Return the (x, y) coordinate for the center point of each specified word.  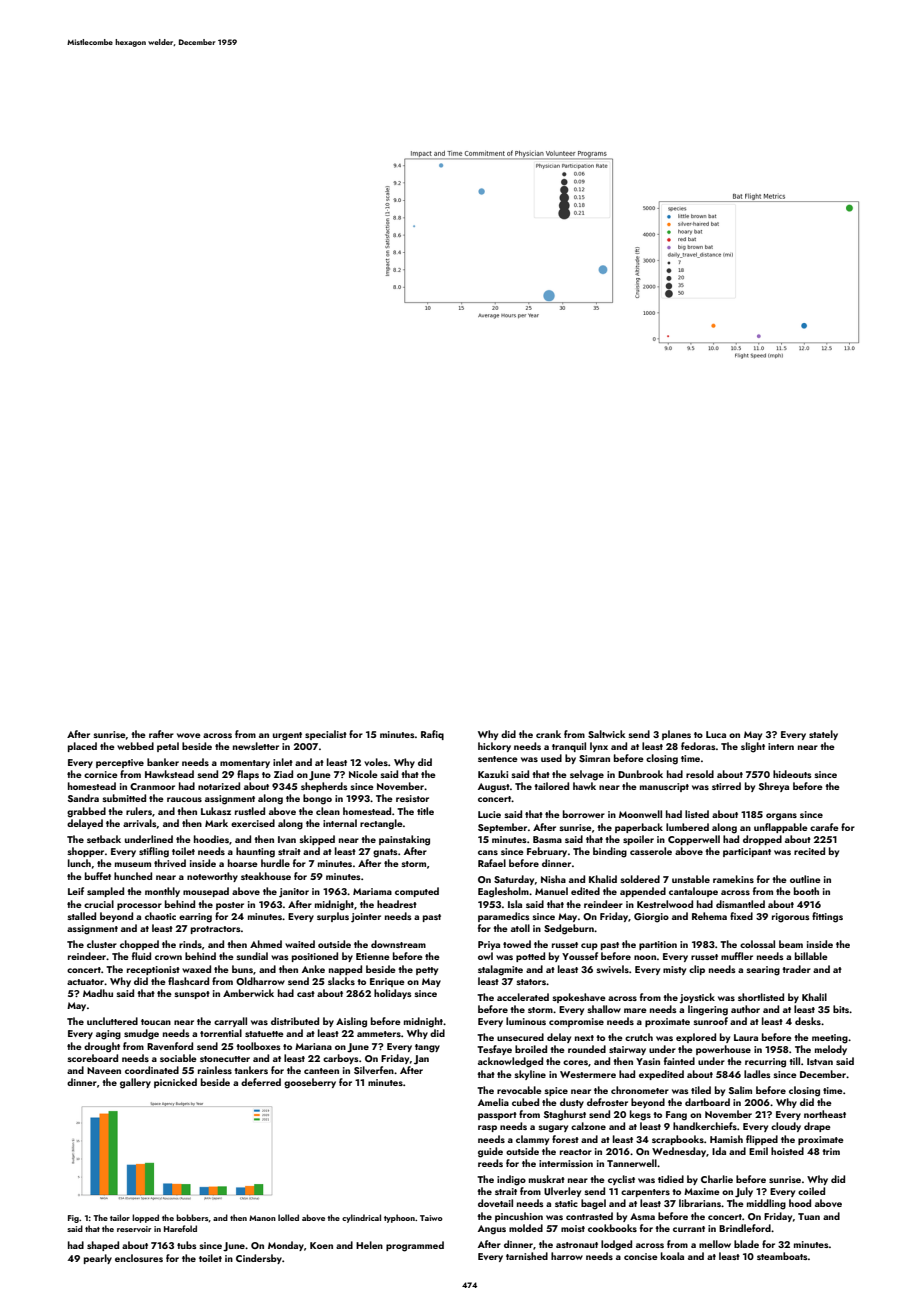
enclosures (139, 1258)
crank (548, 734)
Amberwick (248, 993)
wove (189, 735)
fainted (679, 1061)
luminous (526, 1021)
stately (823, 735)
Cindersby (259, 1259)
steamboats (782, 1256)
